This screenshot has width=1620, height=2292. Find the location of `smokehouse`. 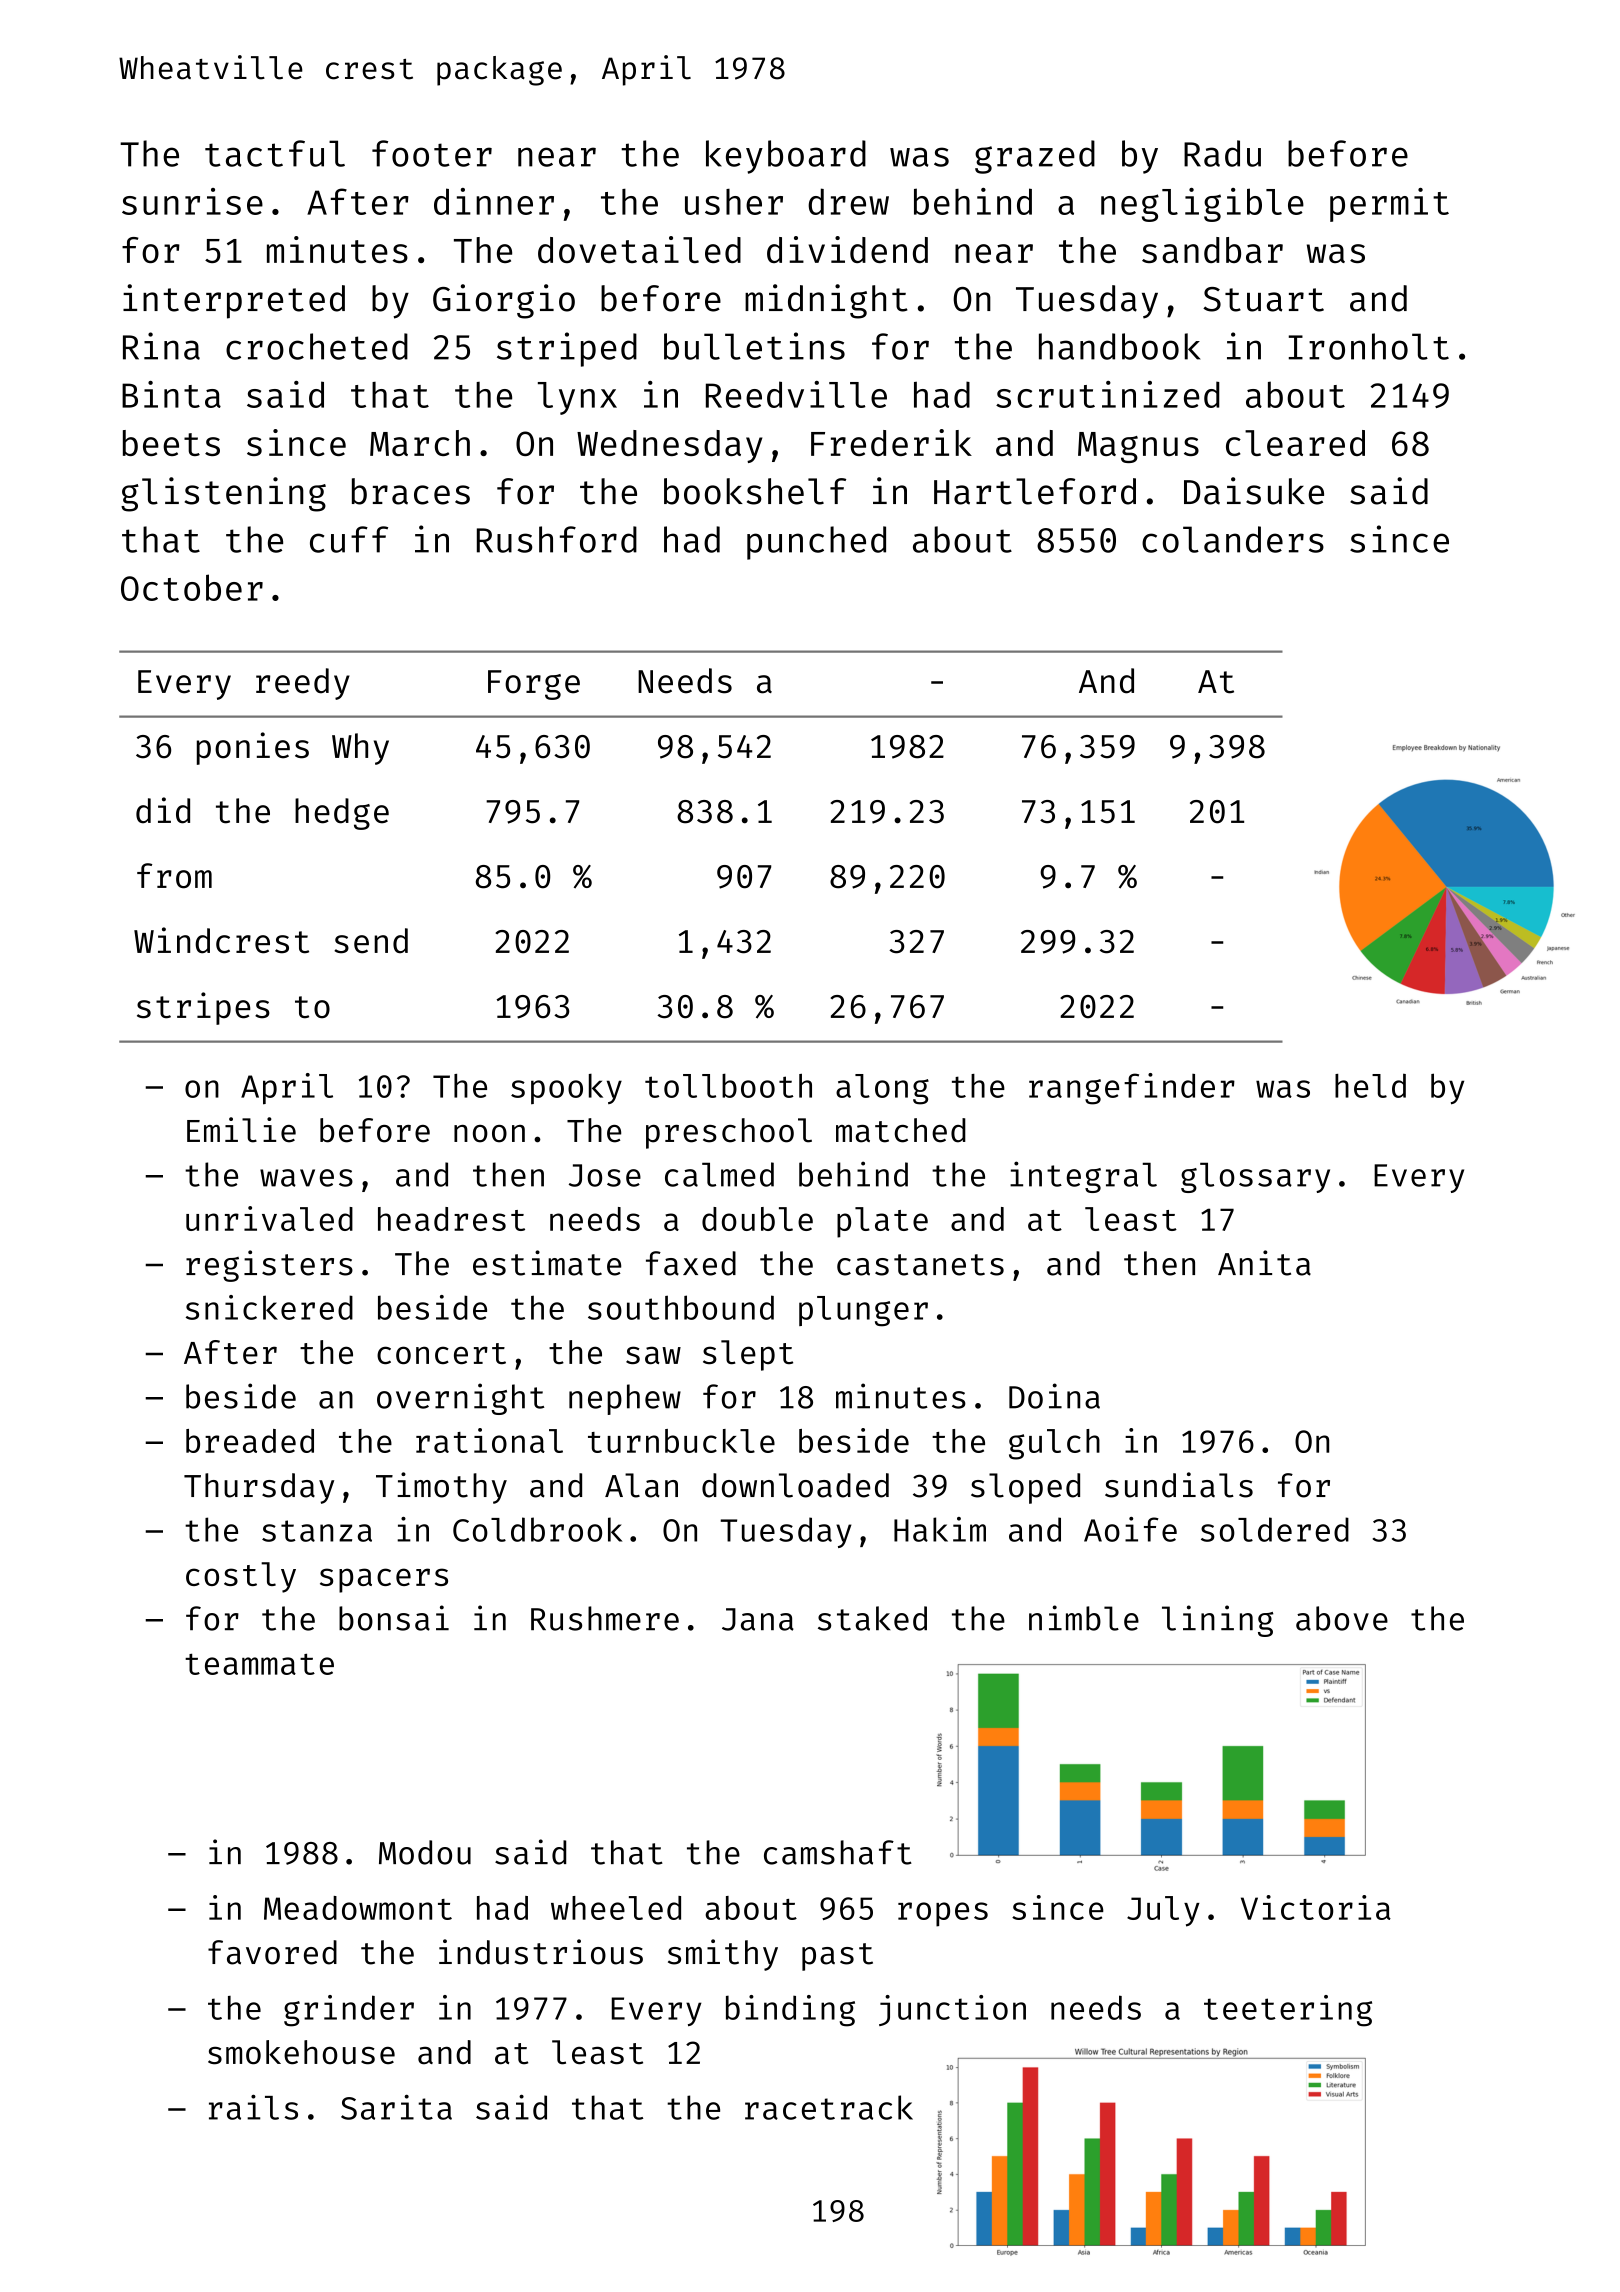

smokehouse is located at coordinates (301, 2052).
